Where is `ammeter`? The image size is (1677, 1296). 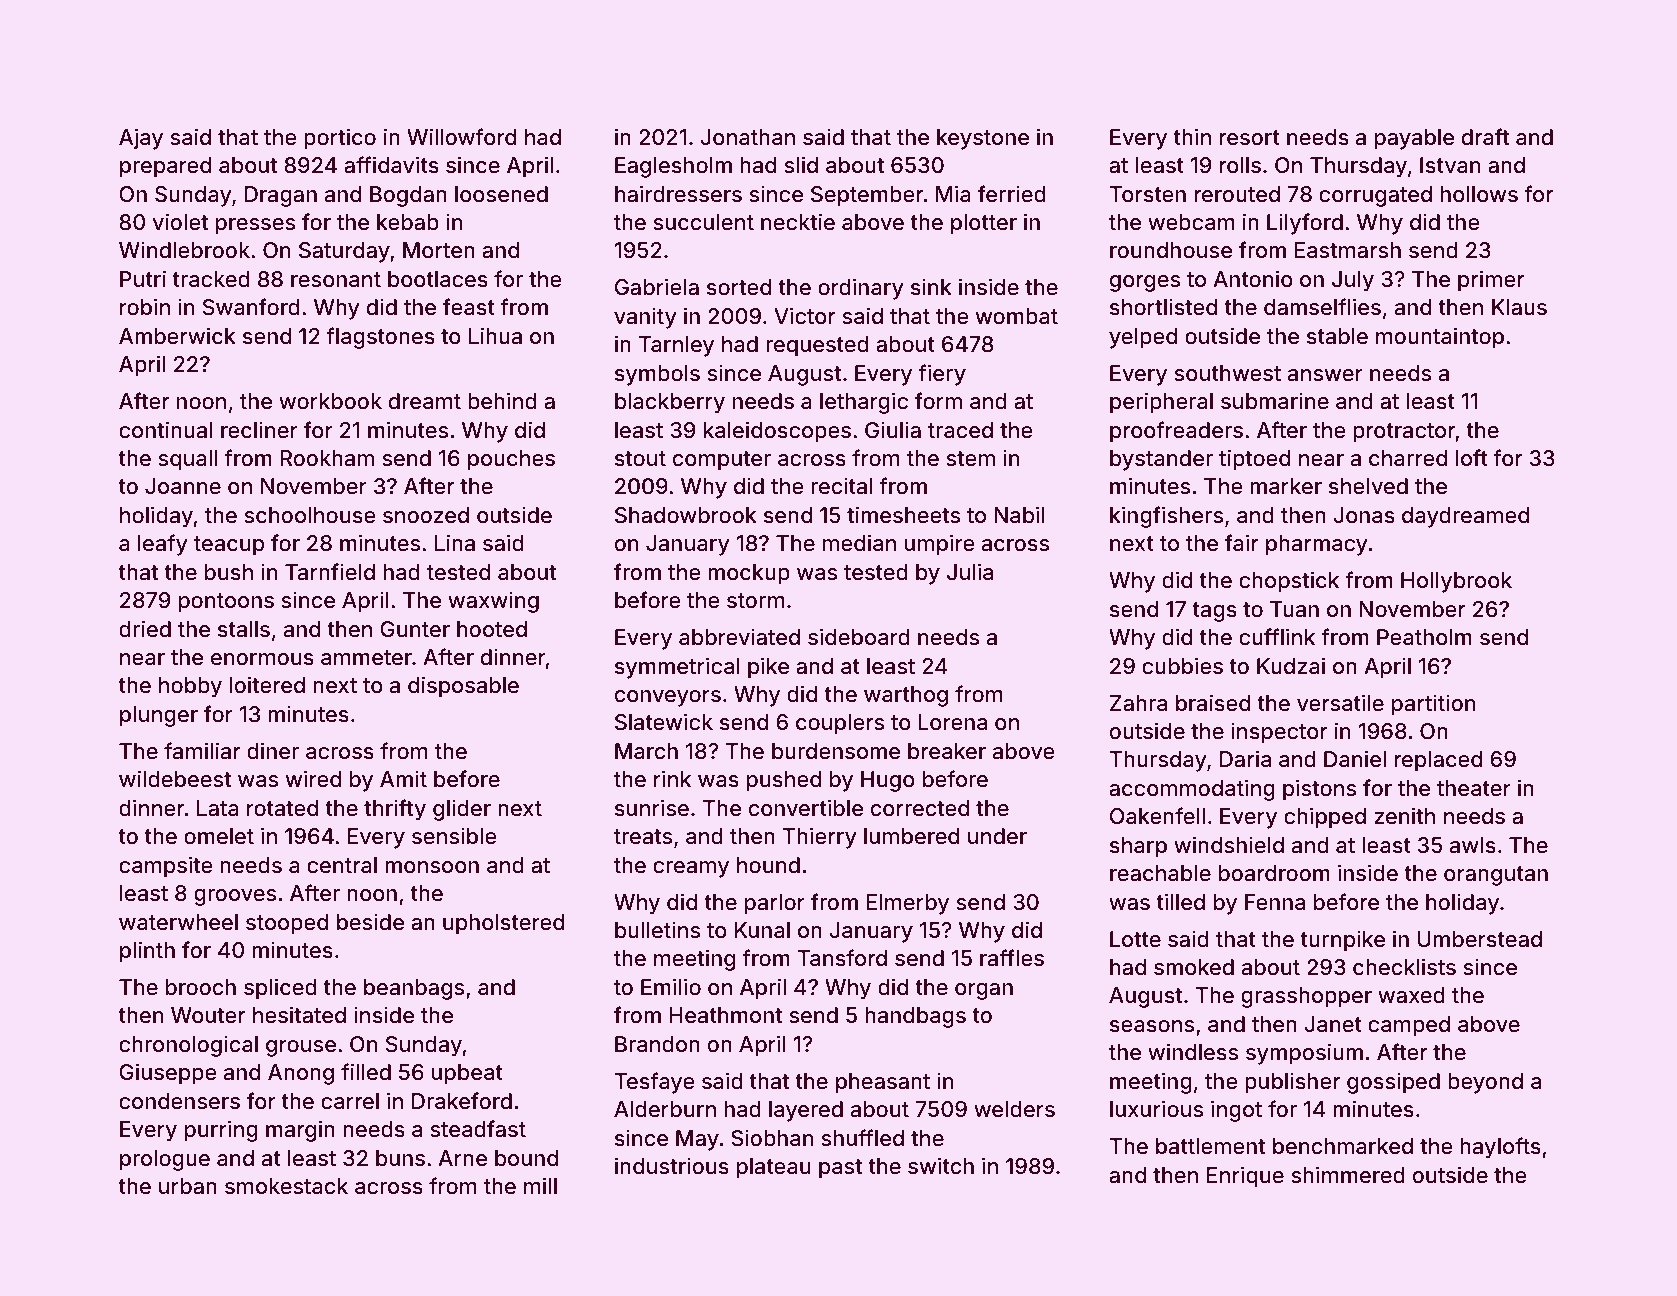 ammeter is located at coordinates (366, 657).
